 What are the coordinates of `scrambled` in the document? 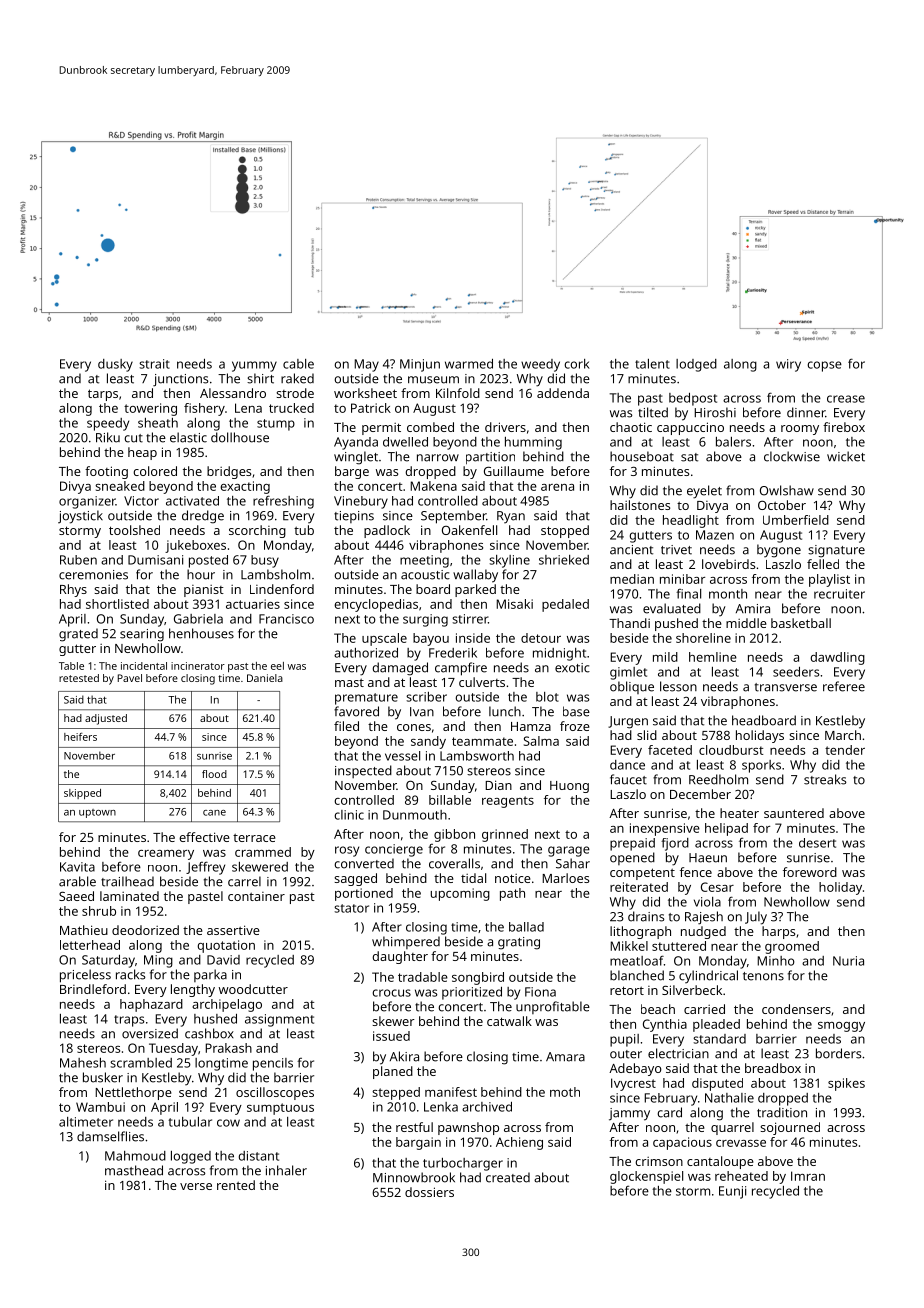 It's located at (141, 1063).
